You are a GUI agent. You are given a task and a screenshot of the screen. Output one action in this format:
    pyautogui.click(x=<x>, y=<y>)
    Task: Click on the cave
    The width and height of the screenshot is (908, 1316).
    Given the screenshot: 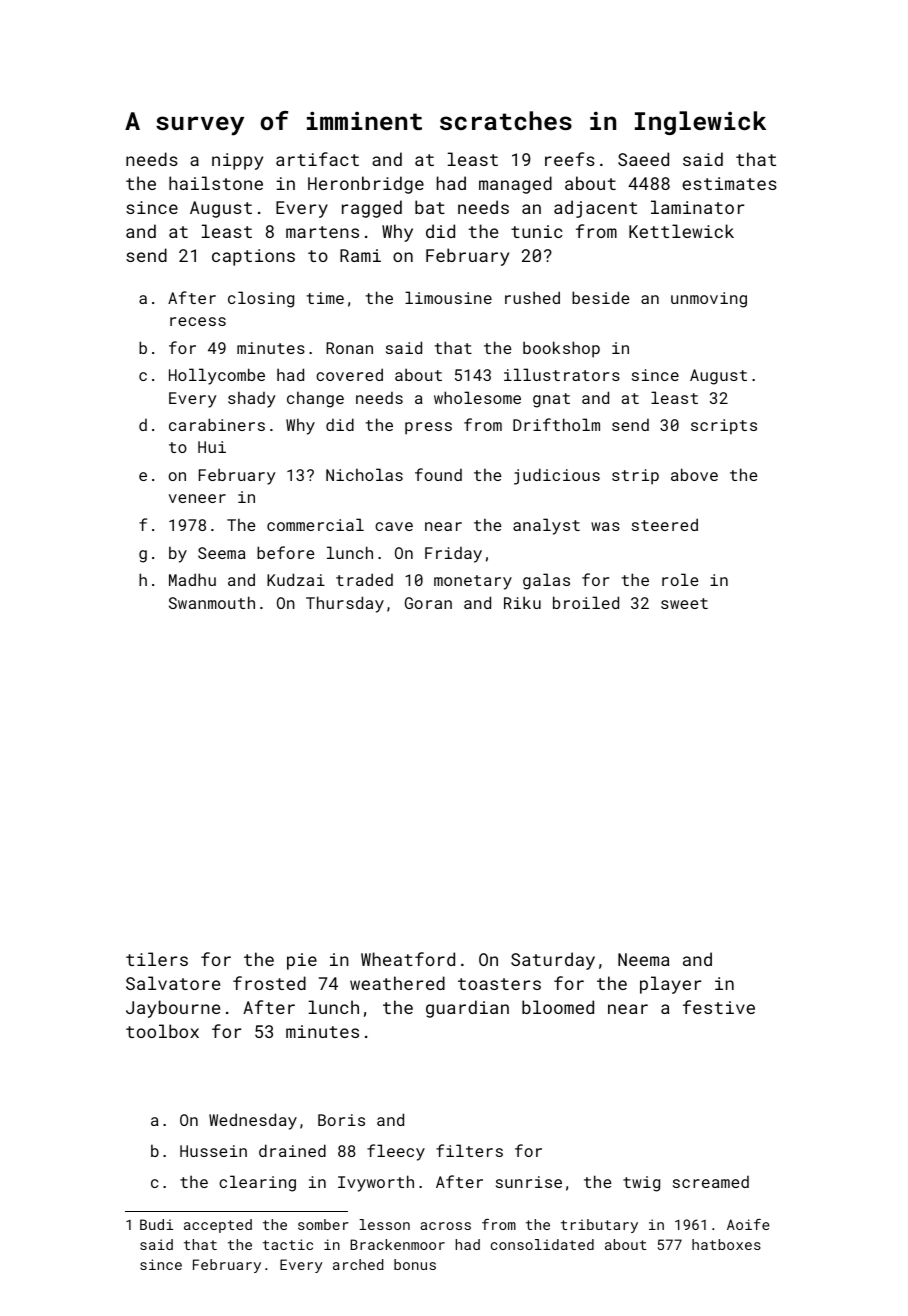 What is the action you would take?
    pyautogui.click(x=394, y=526)
